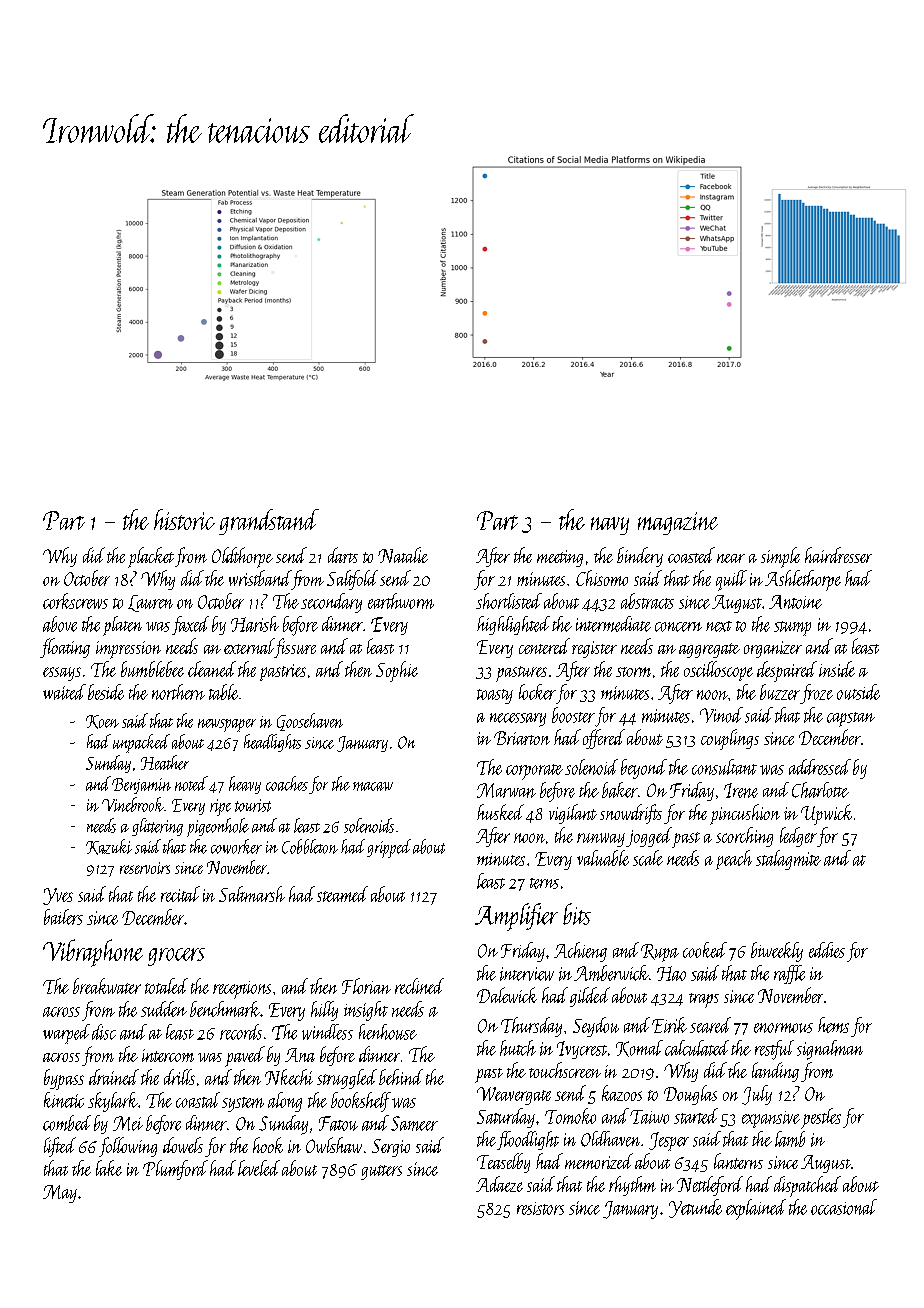 This document has width=924, height=1308. What do you see at coordinates (109, 1168) in the document?
I see `lake` at bounding box center [109, 1168].
